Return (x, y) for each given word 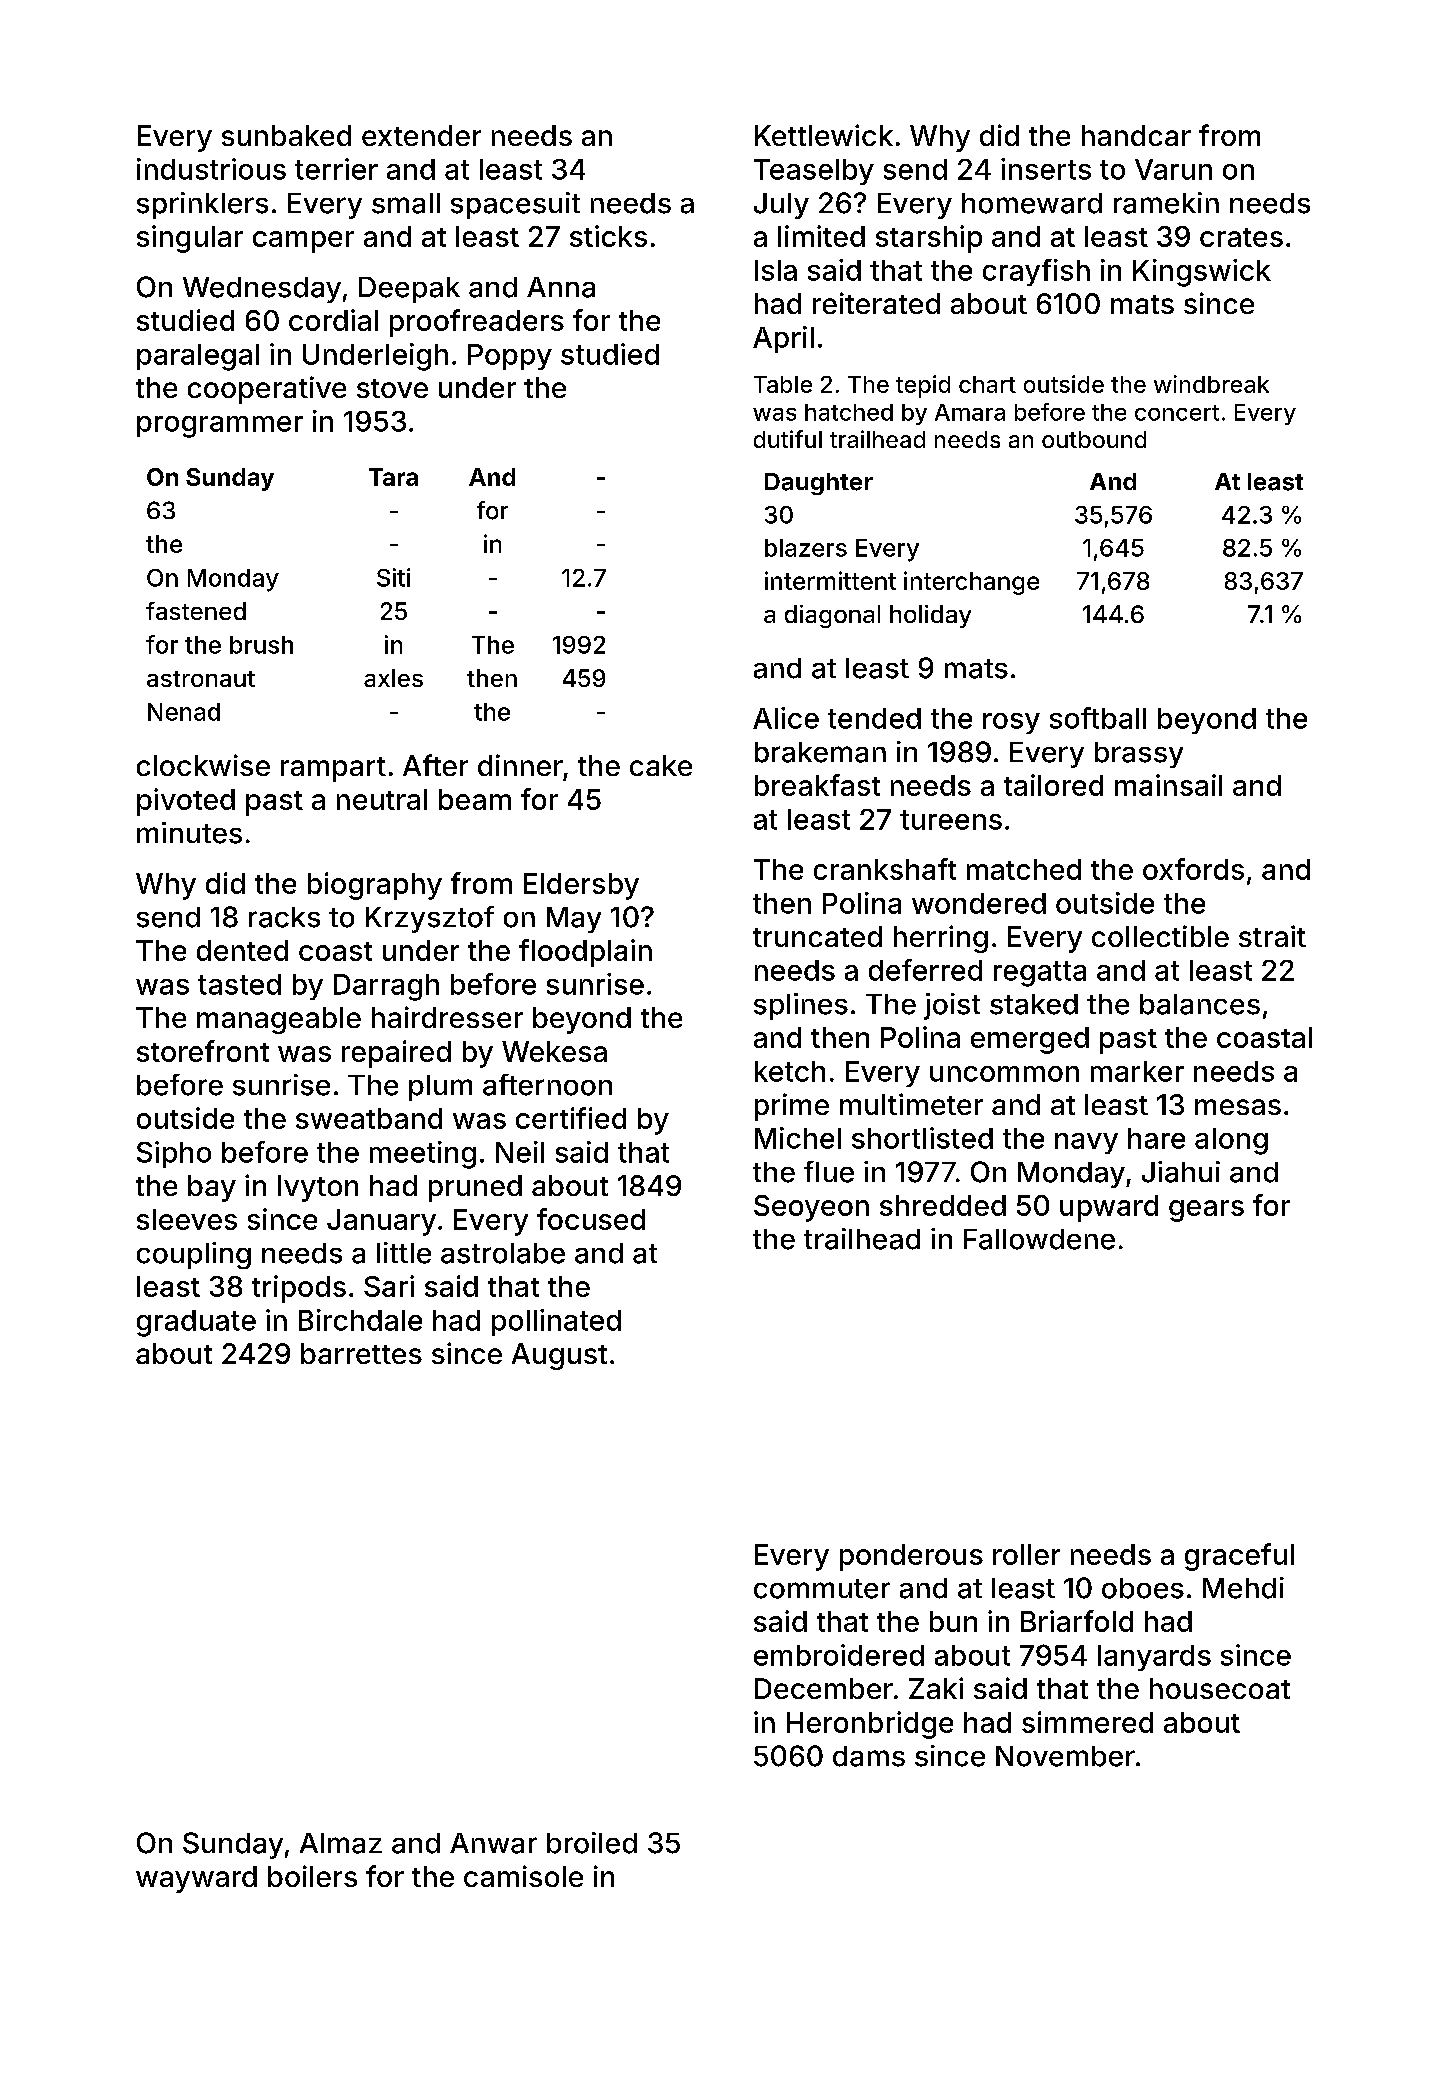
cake (661, 765)
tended (874, 718)
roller (1026, 1554)
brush (261, 645)
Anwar (493, 1843)
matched (1024, 869)
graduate (196, 1323)
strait (1272, 936)
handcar (1136, 135)
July (781, 206)
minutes (189, 833)
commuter (822, 1589)
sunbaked (286, 135)
